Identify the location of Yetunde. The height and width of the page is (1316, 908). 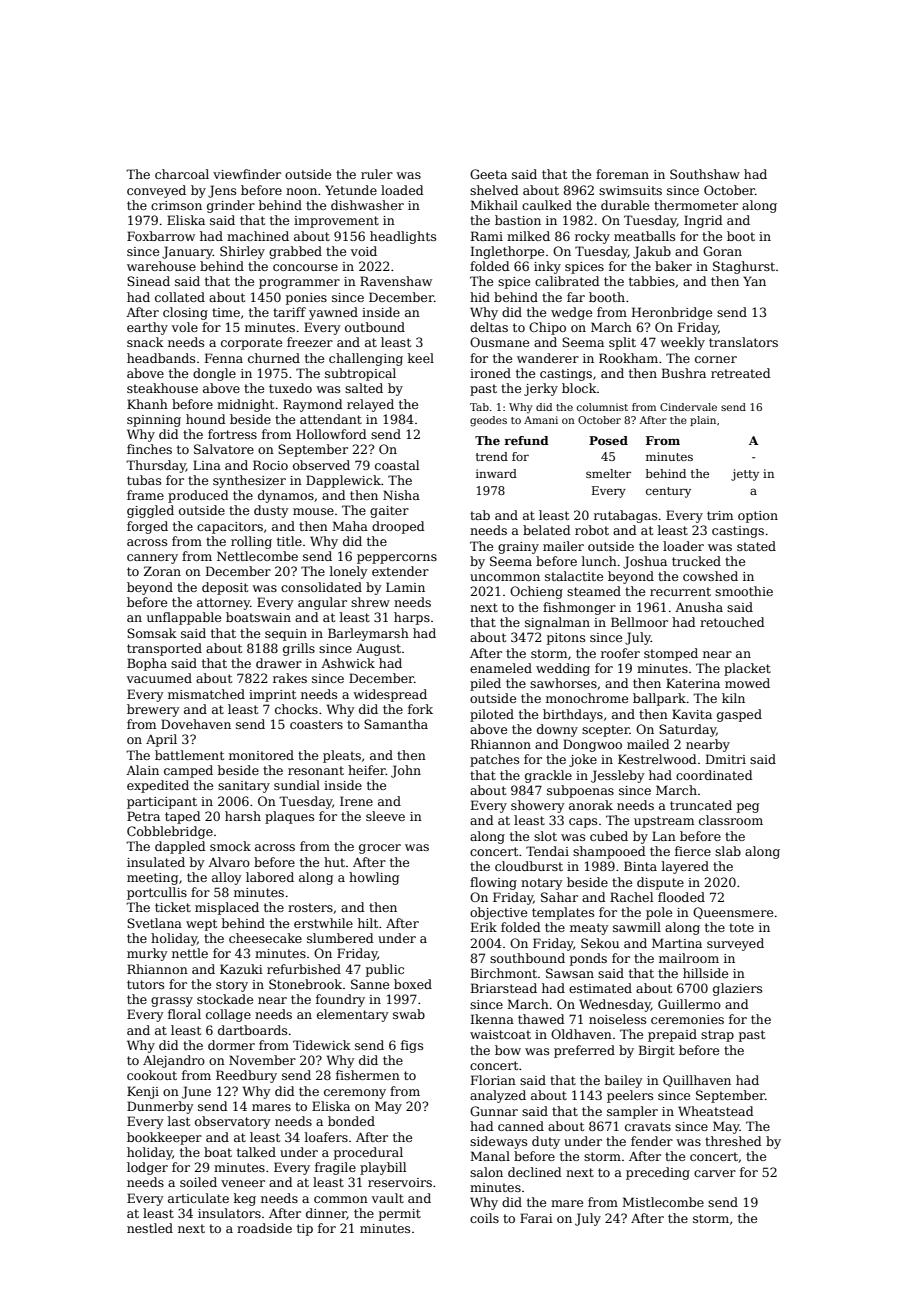
(351, 190).
